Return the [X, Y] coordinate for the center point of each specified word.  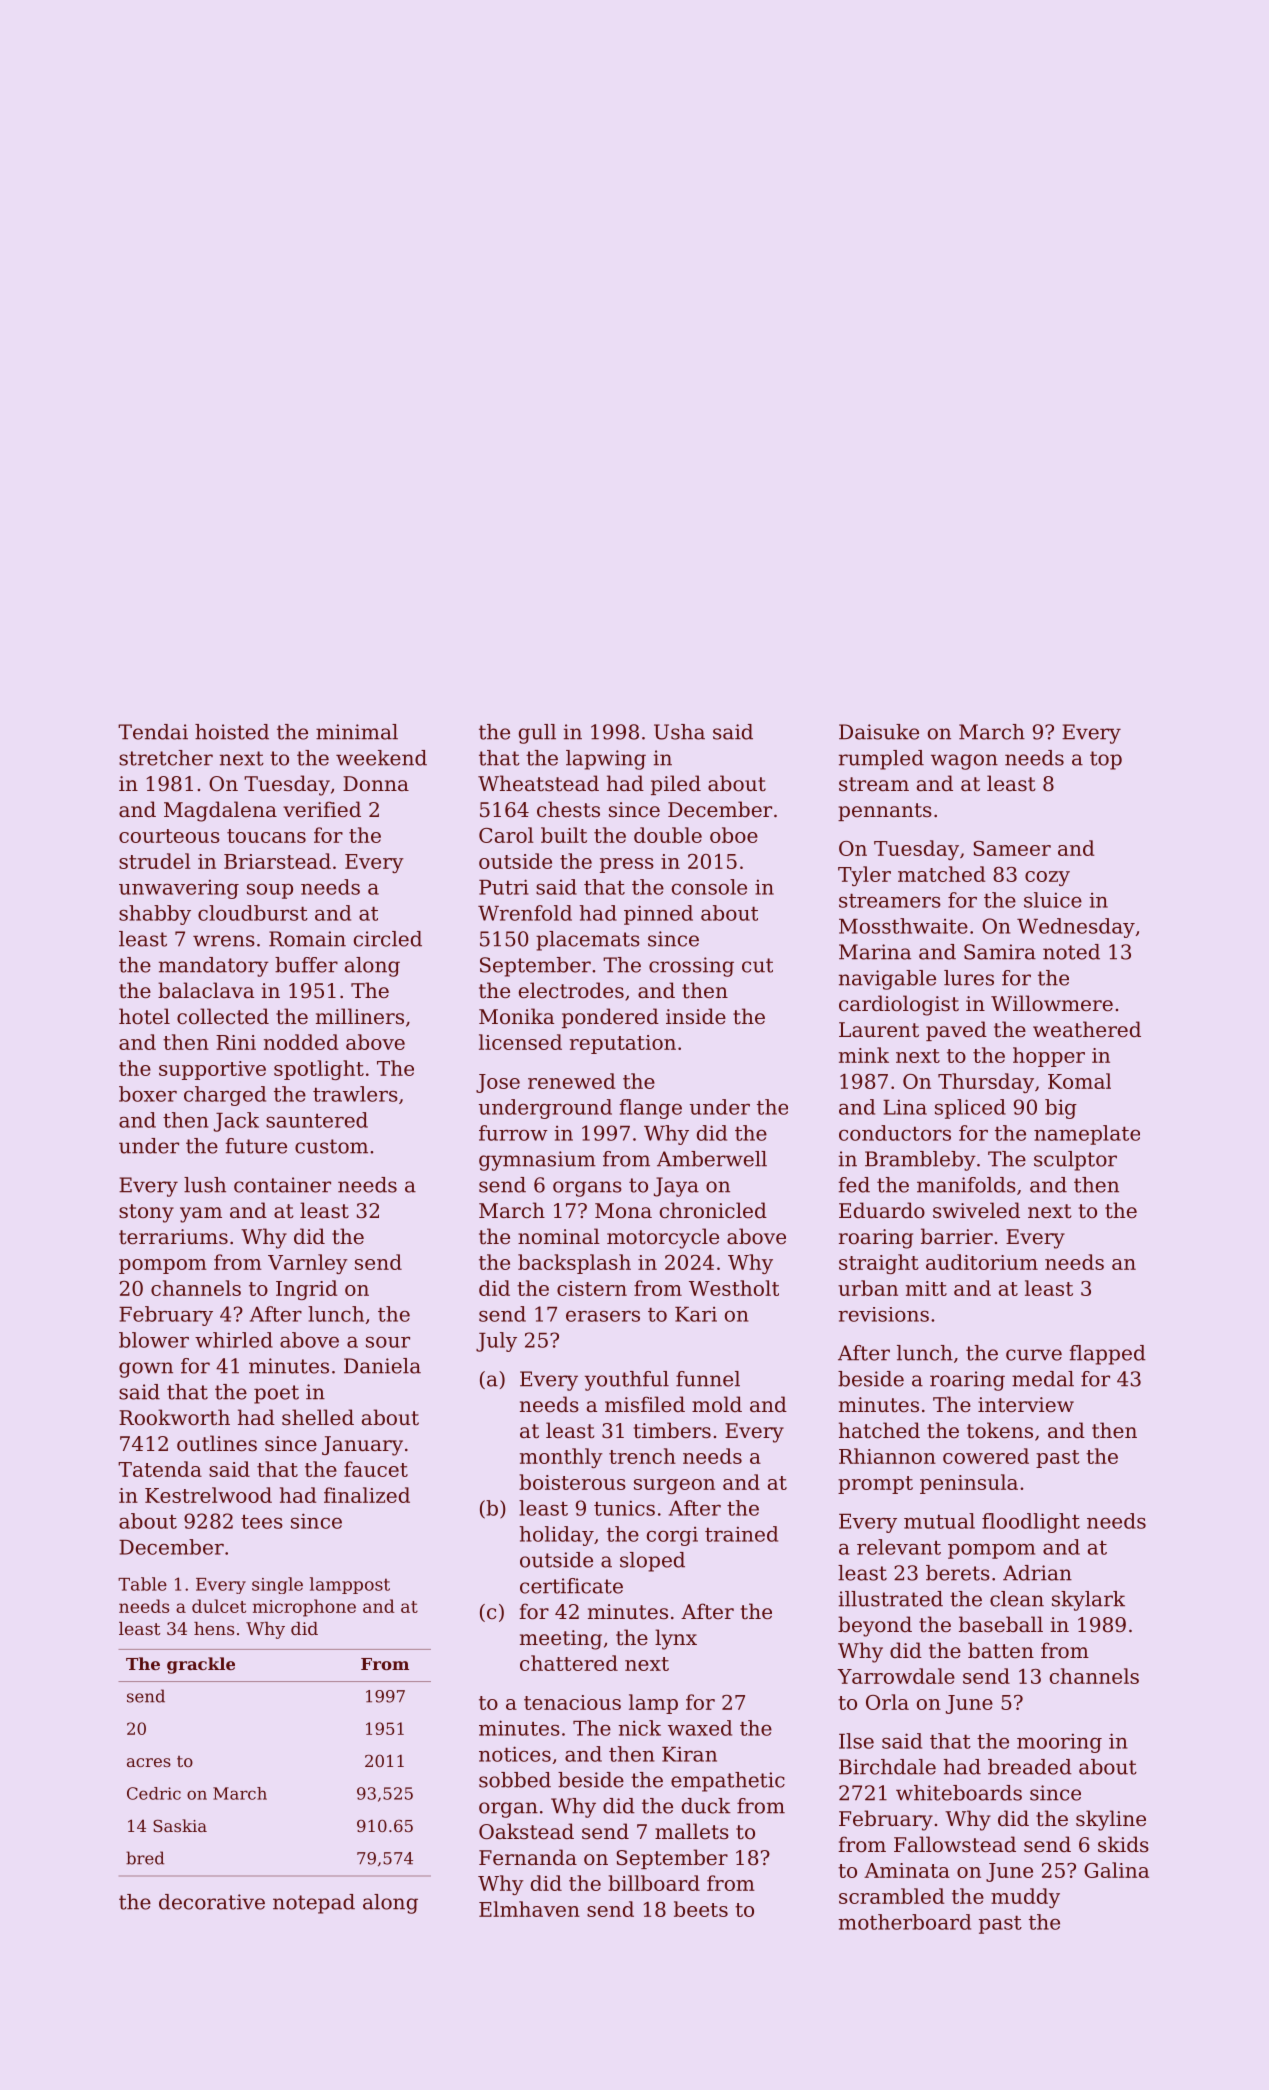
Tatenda [160, 1469]
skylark [1088, 1601]
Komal [1079, 1081]
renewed [572, 1081]
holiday [557, 1536]
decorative [212, 1902]
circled [388, 939]
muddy [1025, 1898]
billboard [654, 1883]
